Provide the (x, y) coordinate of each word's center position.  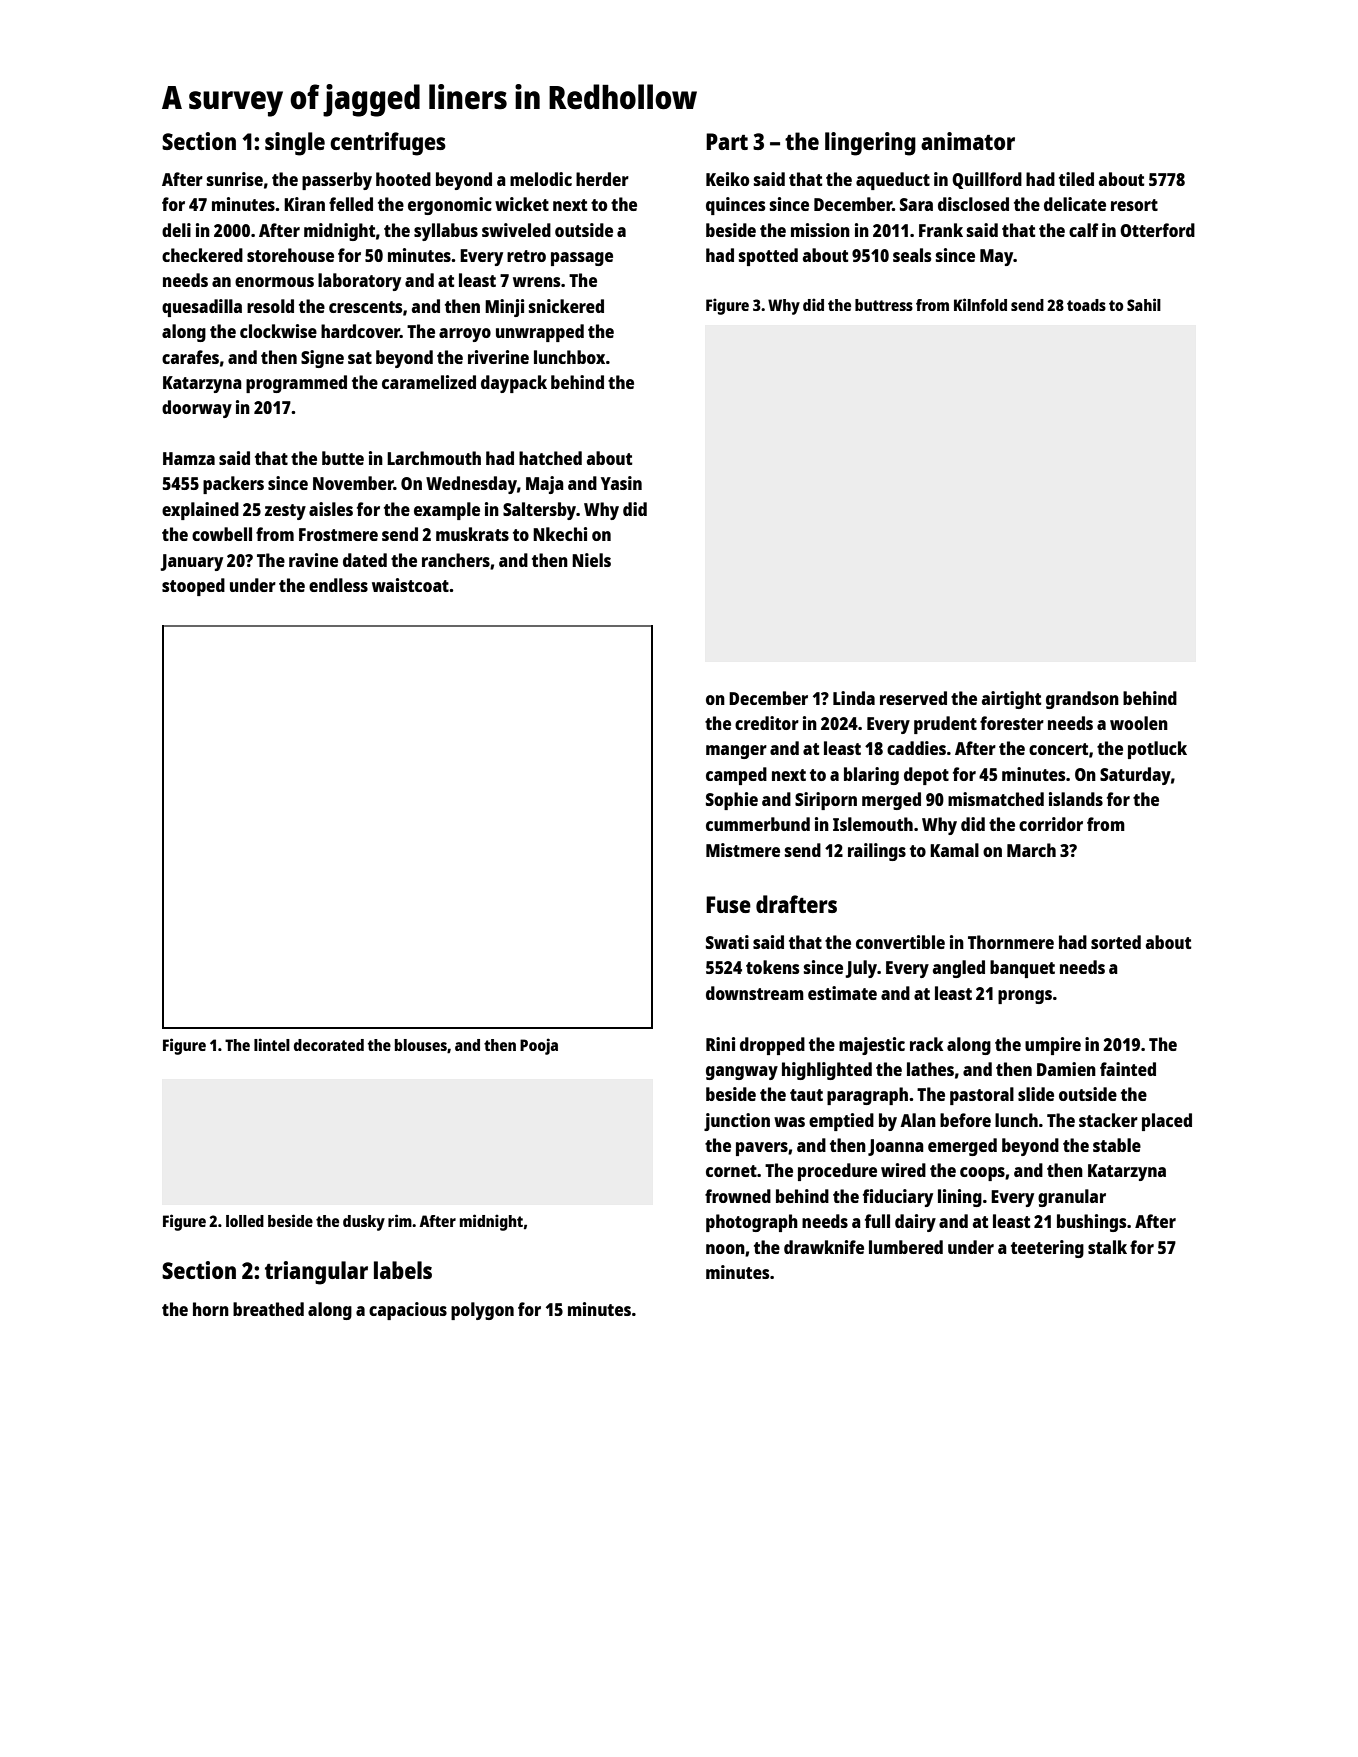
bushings (1091, 1223)
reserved (913, 698)
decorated (329, 1045)
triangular (316, 1273)
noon (725, 1249)
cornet (731, 1171)
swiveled (516, 230)
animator (968, 141)
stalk (1107, 1247)
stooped (193, 587)
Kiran (304, 204)
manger (736, 752)
